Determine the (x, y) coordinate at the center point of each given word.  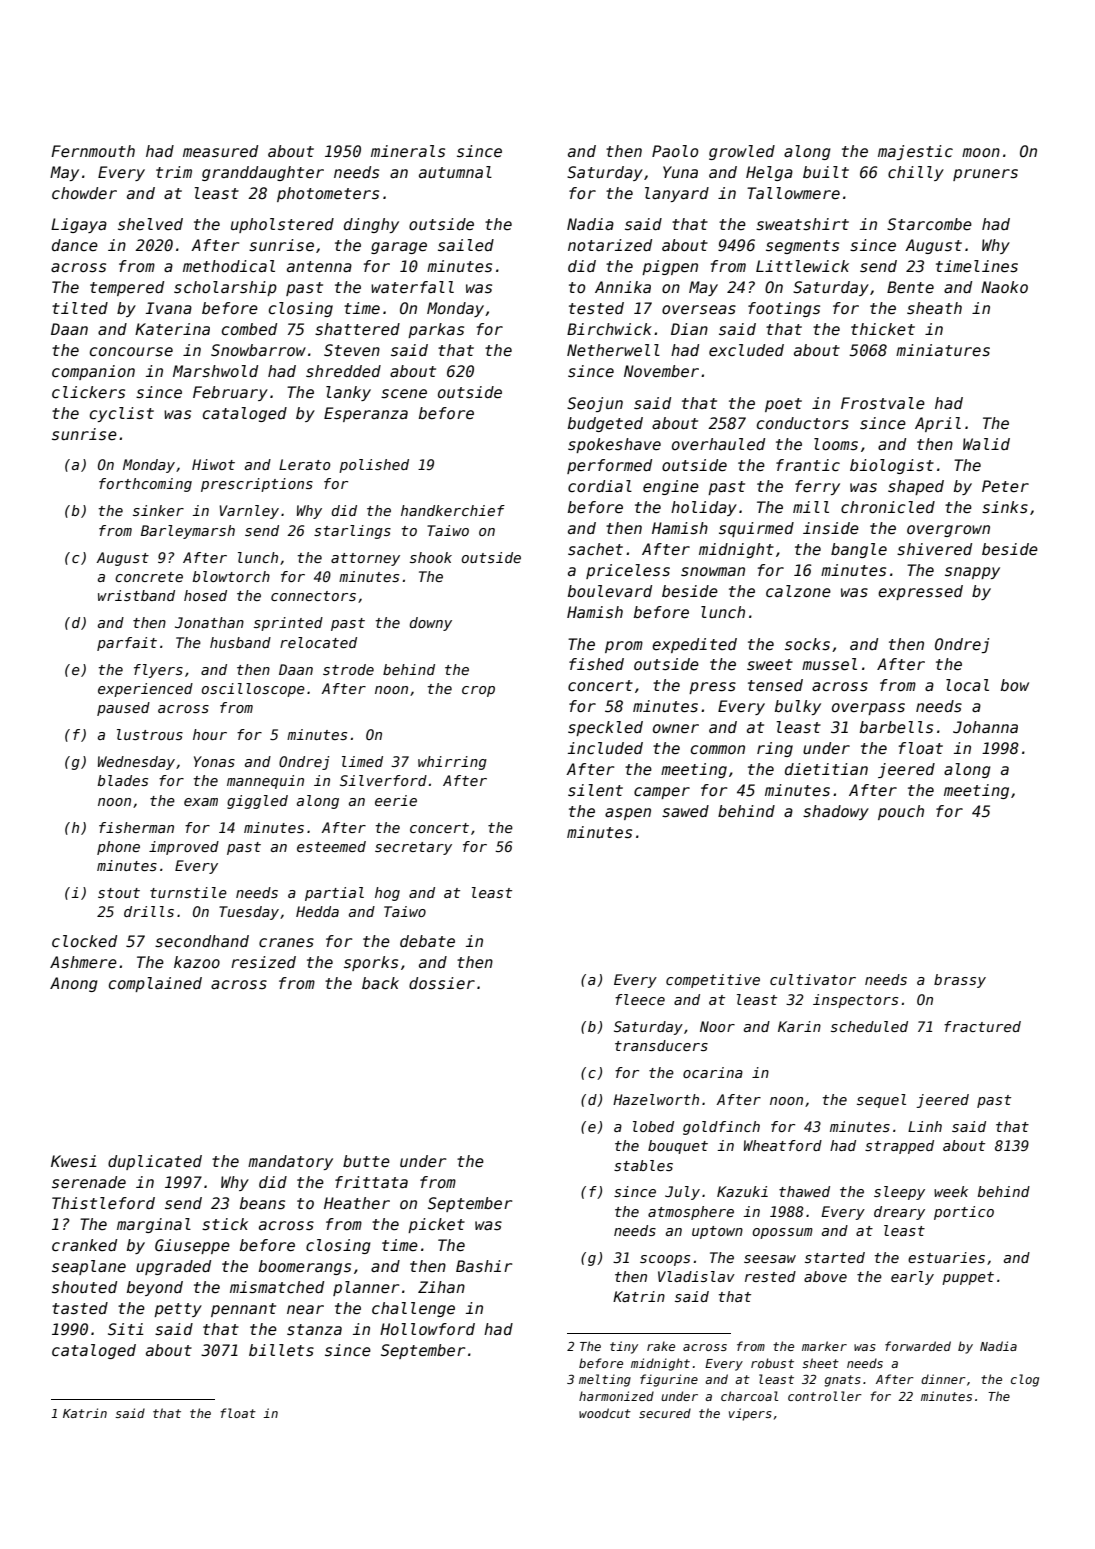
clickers (88, 392)
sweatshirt (802, 224)
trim (174, 172)
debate (427, 941)
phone (118, 848)
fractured (982, 1026)
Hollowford (427, 1329)
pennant (243, 1310)
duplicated (155, 1162)
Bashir (484, 1266)
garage (399, 248)
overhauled (718, 444)
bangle (859, 550)
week (951, 1191)
